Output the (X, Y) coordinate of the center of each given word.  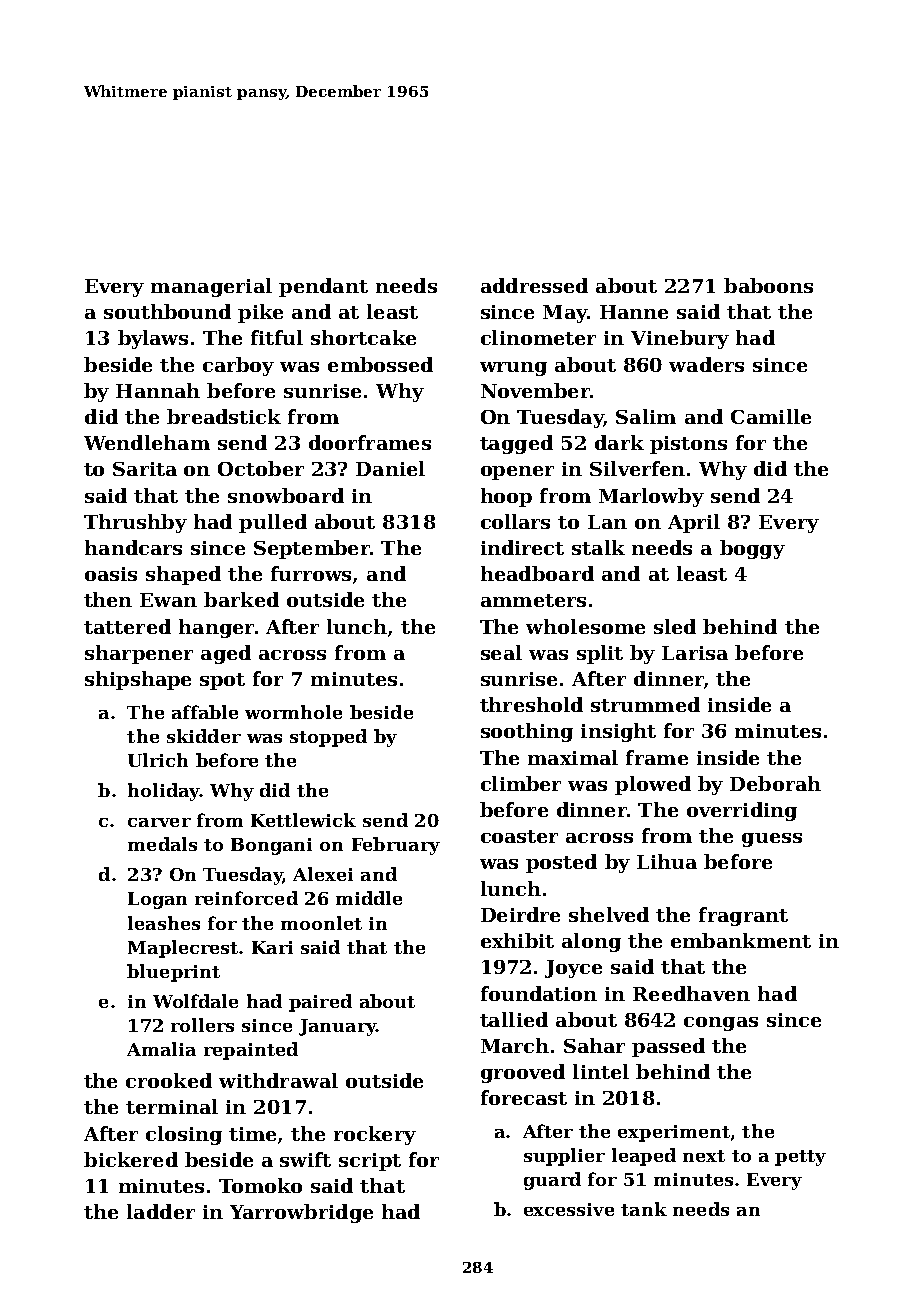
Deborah (775, 783)
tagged (516, 444)
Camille (771, 416)
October (261, 468)
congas (721, 1024)
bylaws (153, 339)
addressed (534, 285)
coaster (519, 836)
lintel (601, 1071)
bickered (131, 1159)
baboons (768, 285)
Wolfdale (195, 1001)
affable (205, 712)
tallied (514, 1019)
